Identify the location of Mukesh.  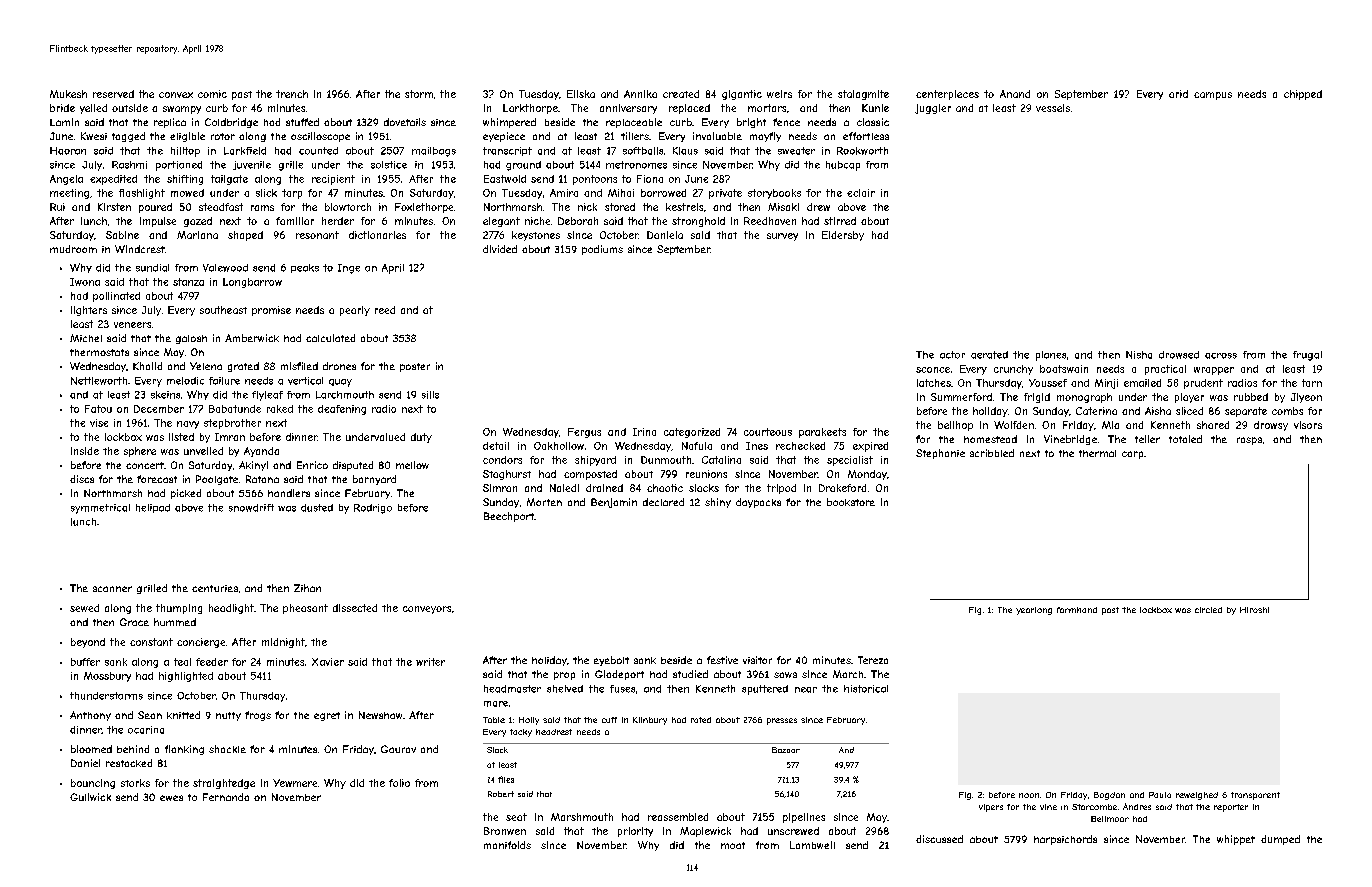
(68, 94).
